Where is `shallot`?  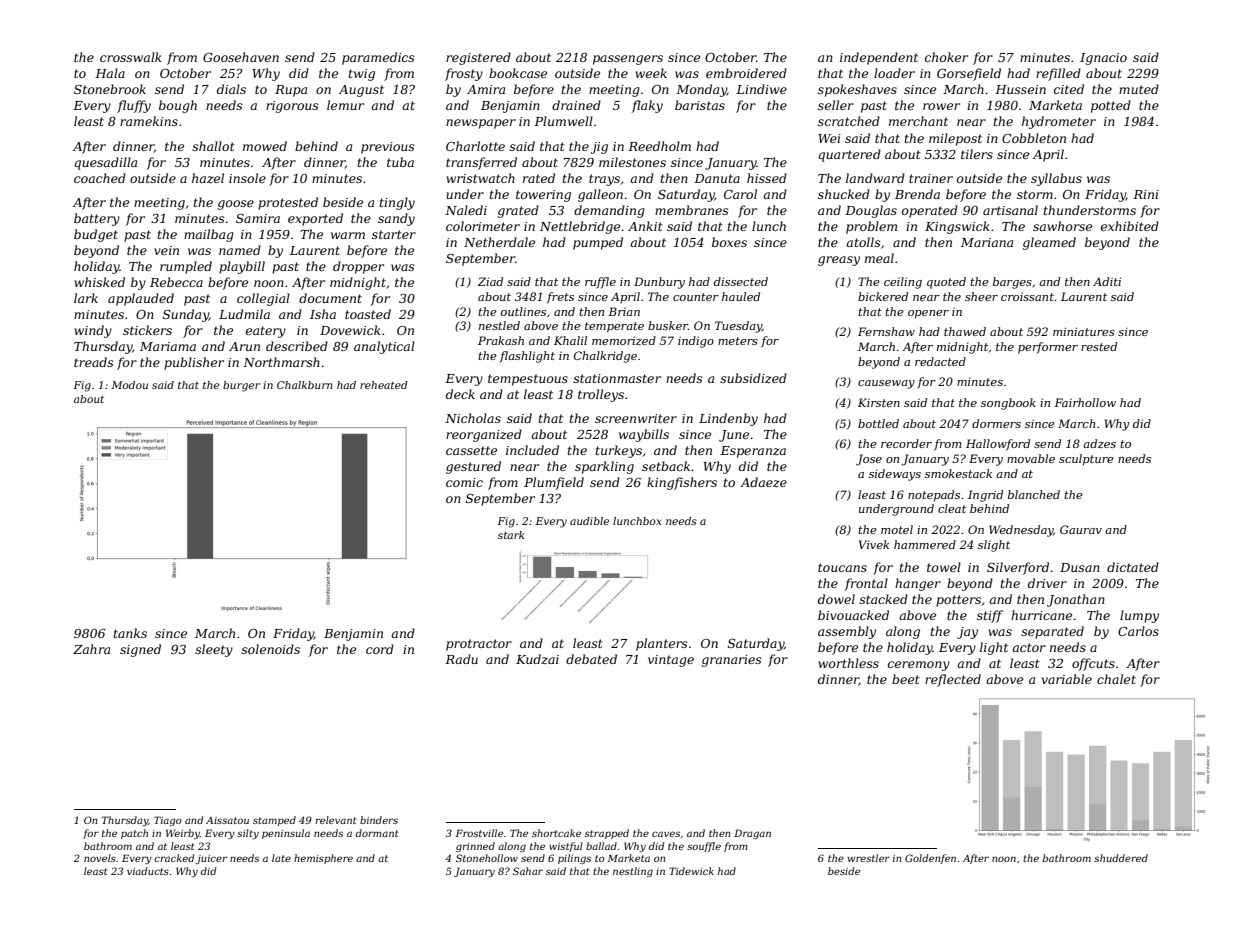 shallot is located at coordinates (213, 146).
